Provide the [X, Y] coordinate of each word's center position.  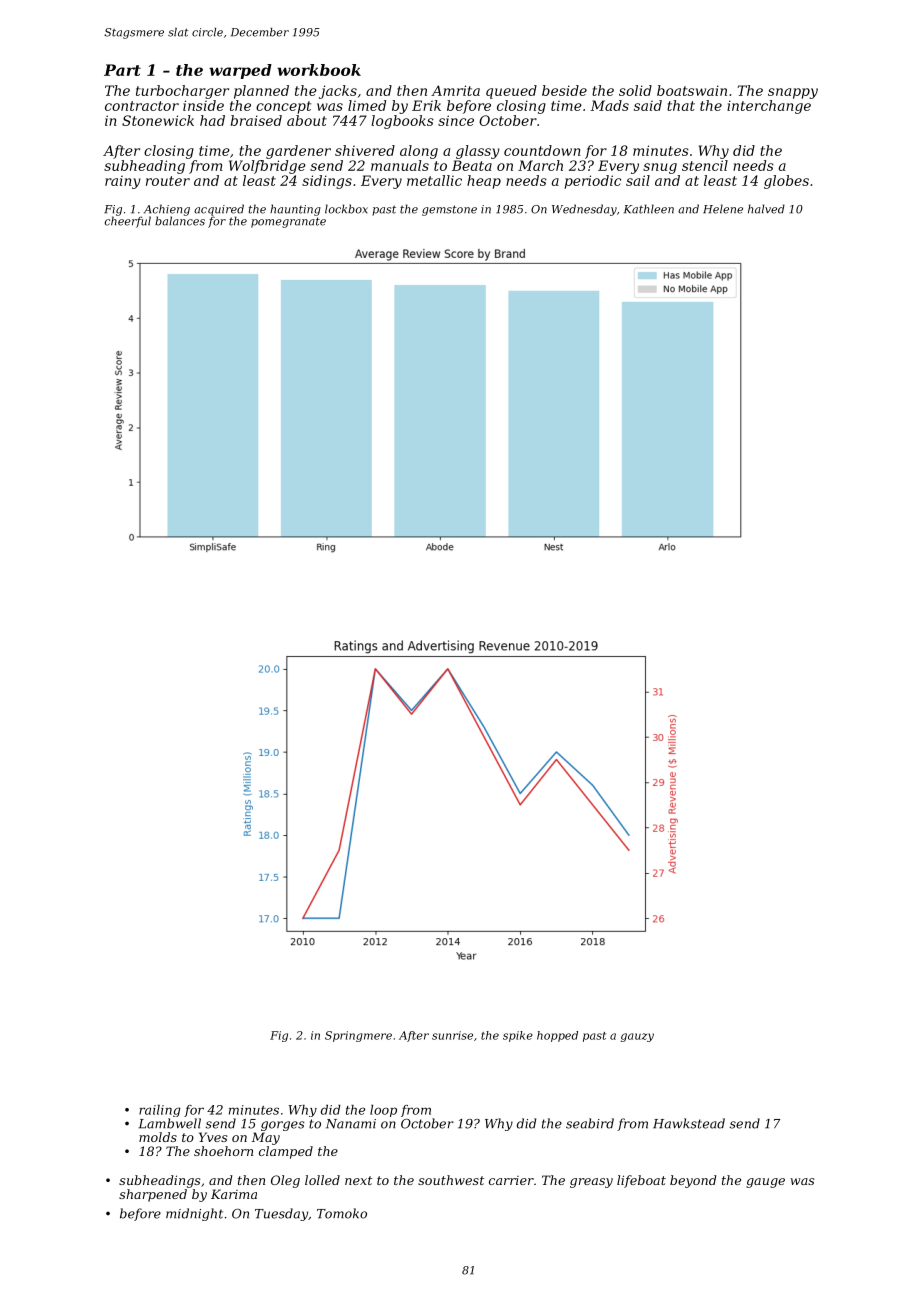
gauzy [637, 1037]
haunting [295, 210]
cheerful [128, 222]
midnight [194, 1214]
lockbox [346, 209]
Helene [723, 209]
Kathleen [649, 209]
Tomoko [342, 1213]
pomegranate [288, 222]
